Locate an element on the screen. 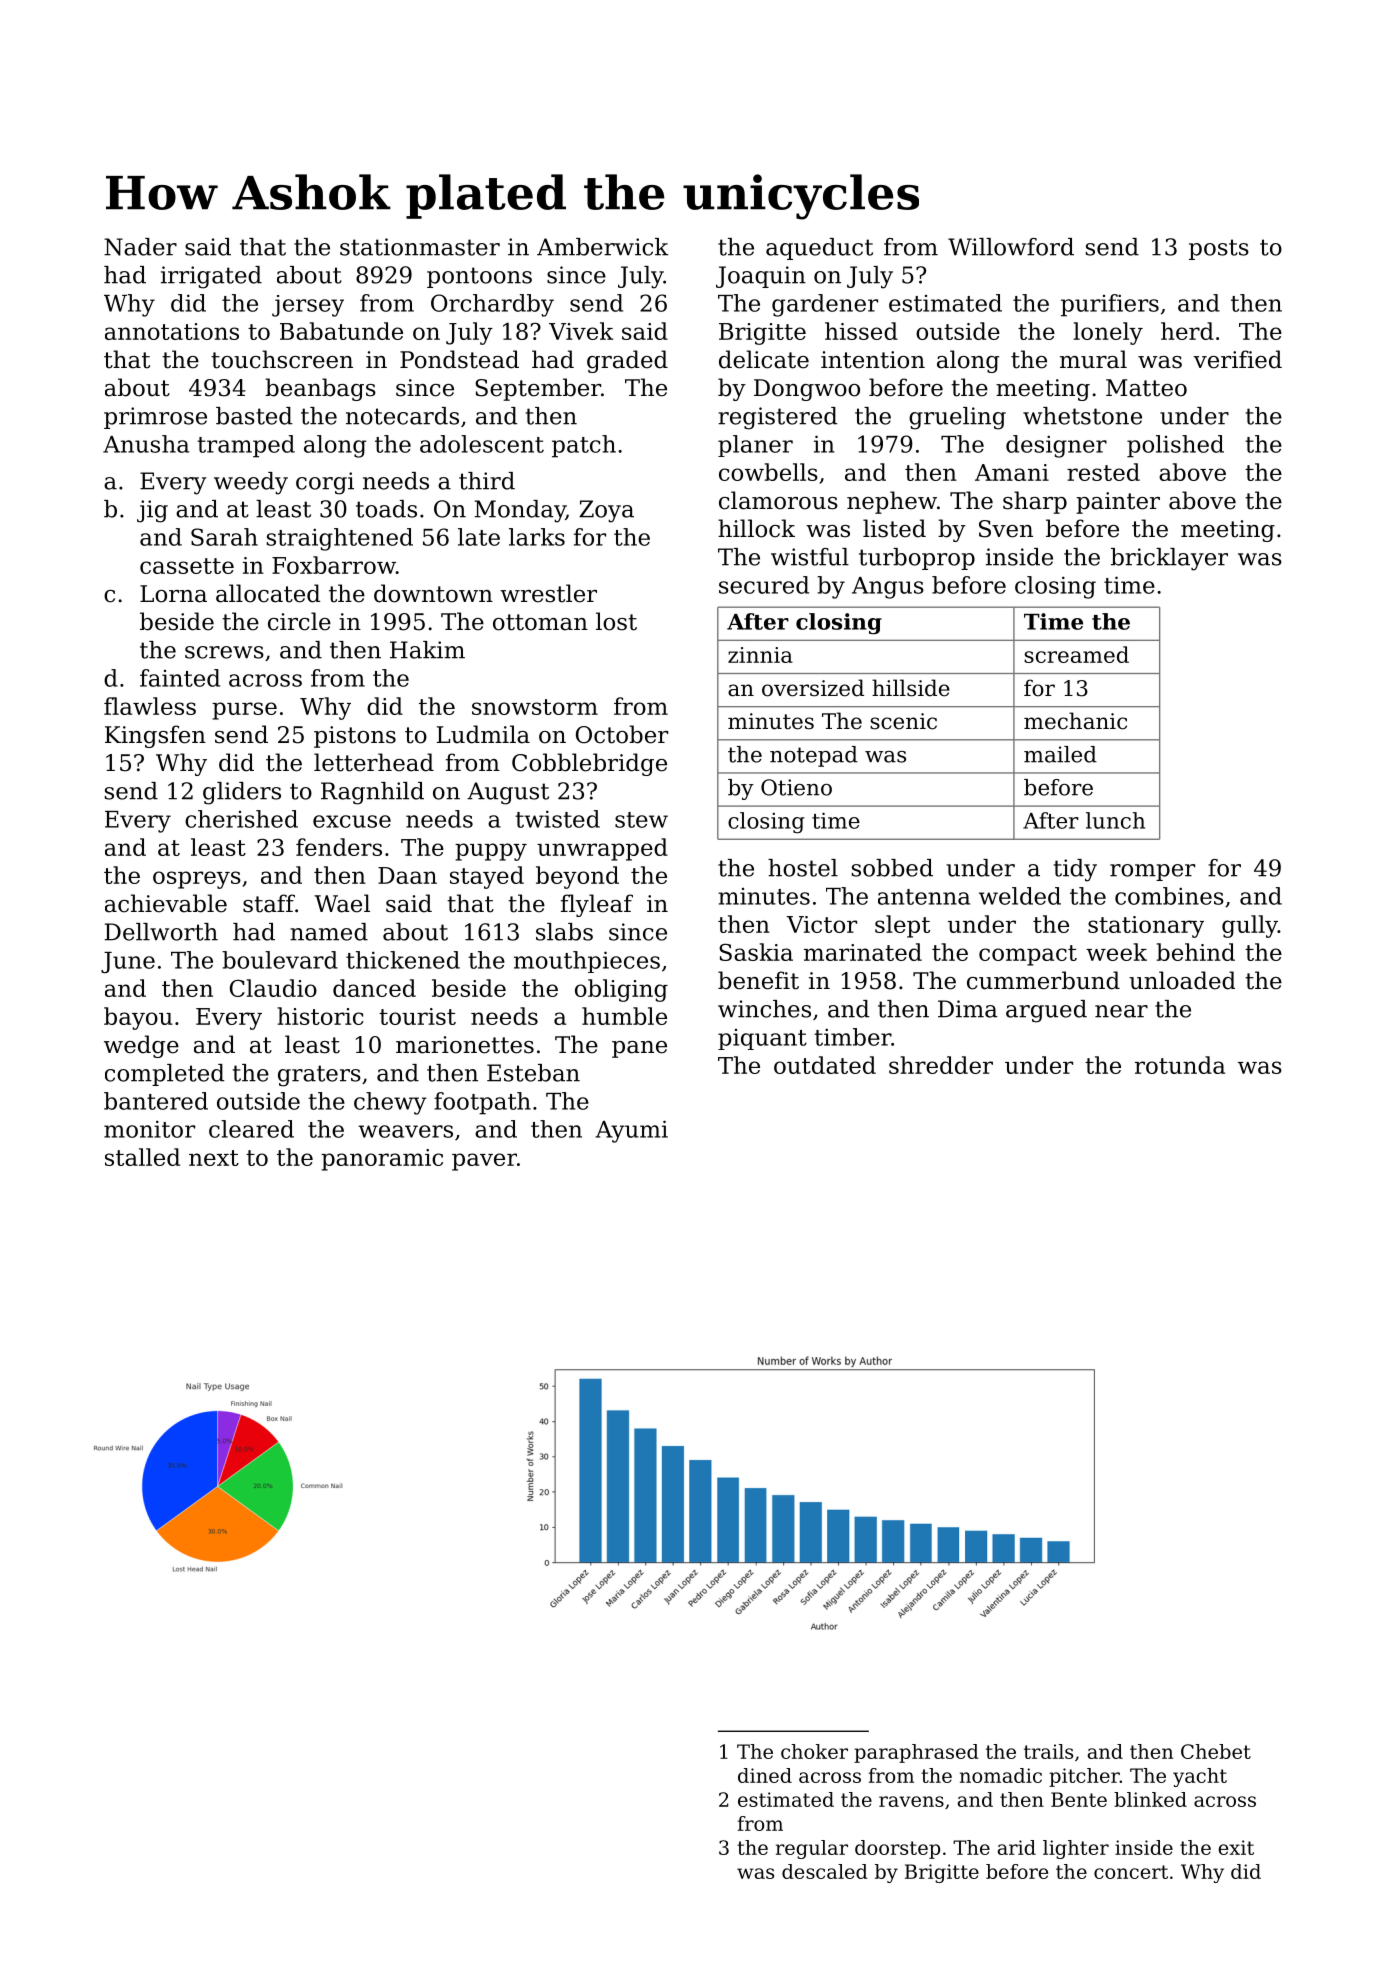 This screenshot has width=1386, height=1969. gully is located at coordinates (1250, 926).
